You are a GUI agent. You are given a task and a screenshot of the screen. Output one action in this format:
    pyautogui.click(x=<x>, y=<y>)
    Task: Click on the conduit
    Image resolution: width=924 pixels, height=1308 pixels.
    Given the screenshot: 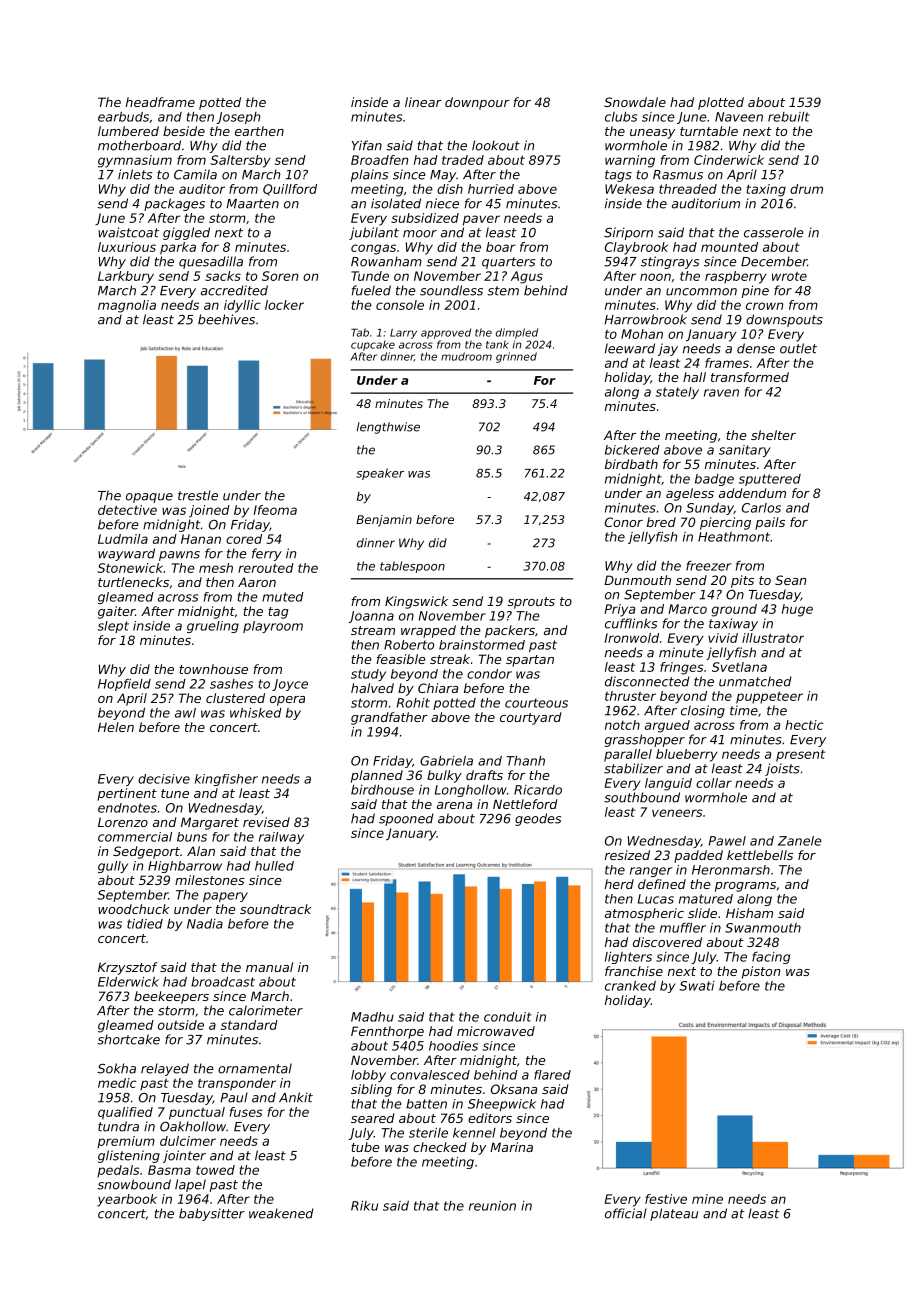 What is the action you would take?
    pyautogui.click(x=508, y=1017)
